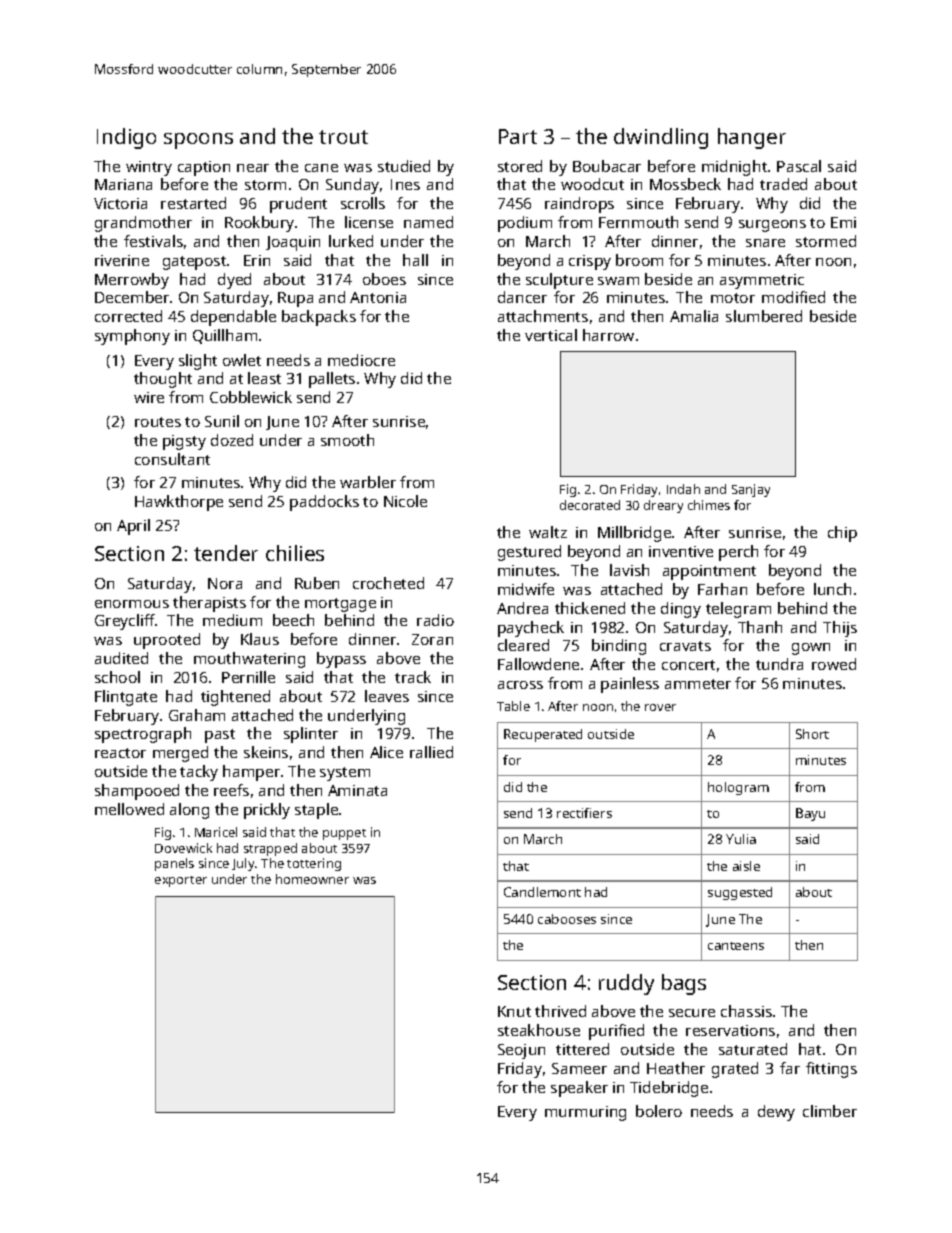 Image resolution: width=952 pixels, height=1233 pixels. What do you see at coordinates (514, 1011) in the screenshot?
I see `Knut` at bounding box center [514, 1011].
